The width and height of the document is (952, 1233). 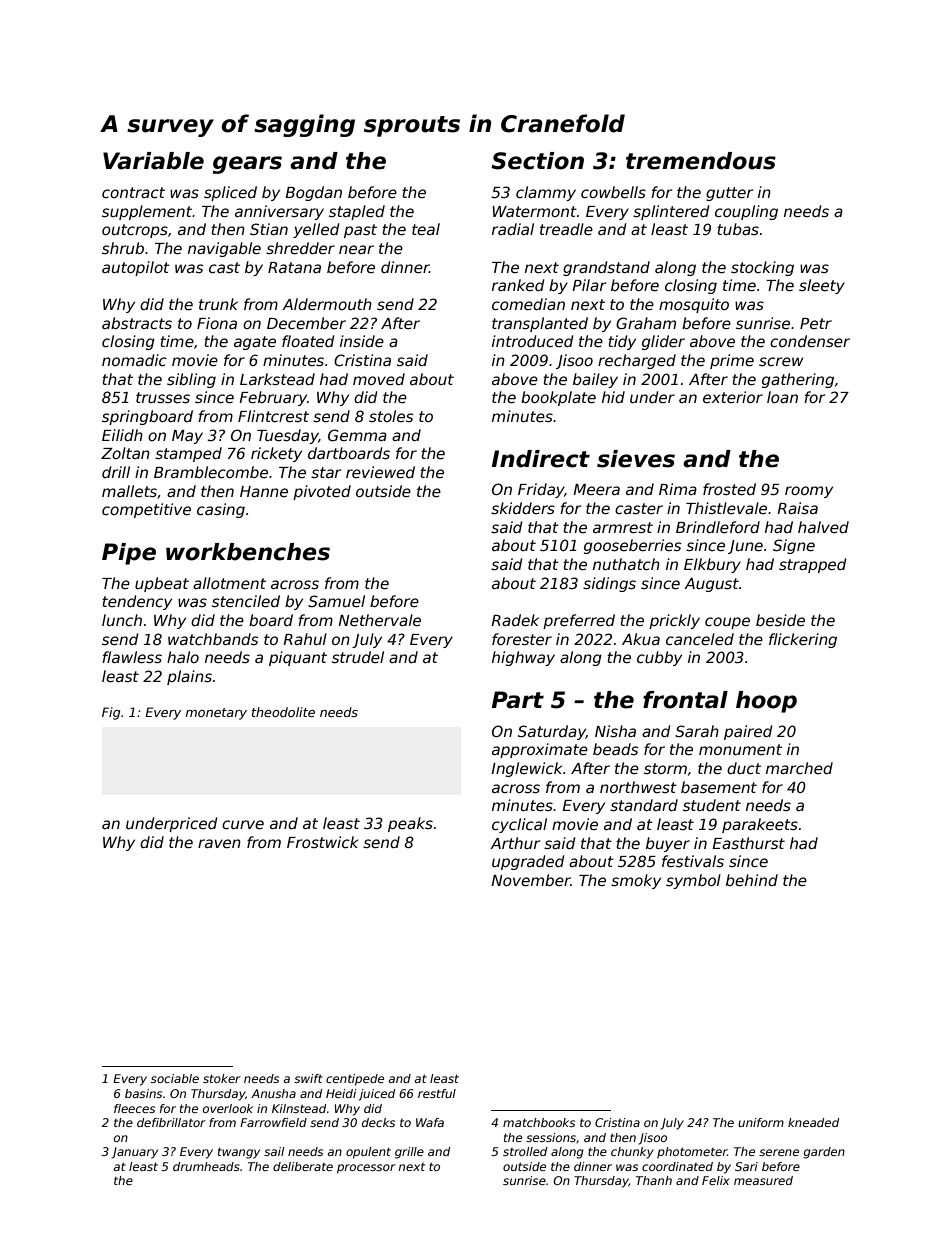 What do you see at coordinates (822, 286) in the document?
I see `sleety` at bounding box center [822, 286].
